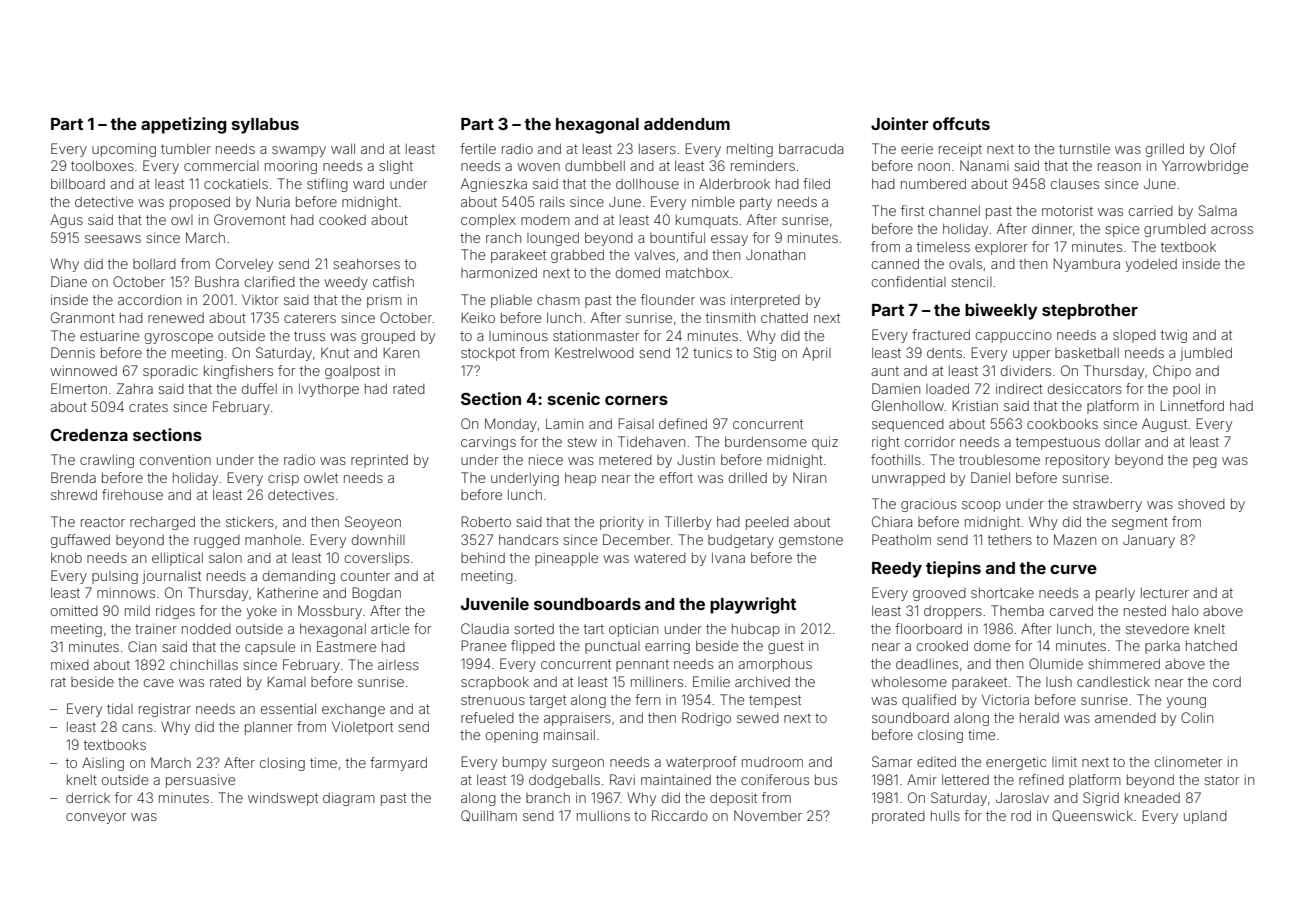 Image resolution: width=1308 pixels, height=924 pixels. I want to click on clinometer, so click(1188, 761).
